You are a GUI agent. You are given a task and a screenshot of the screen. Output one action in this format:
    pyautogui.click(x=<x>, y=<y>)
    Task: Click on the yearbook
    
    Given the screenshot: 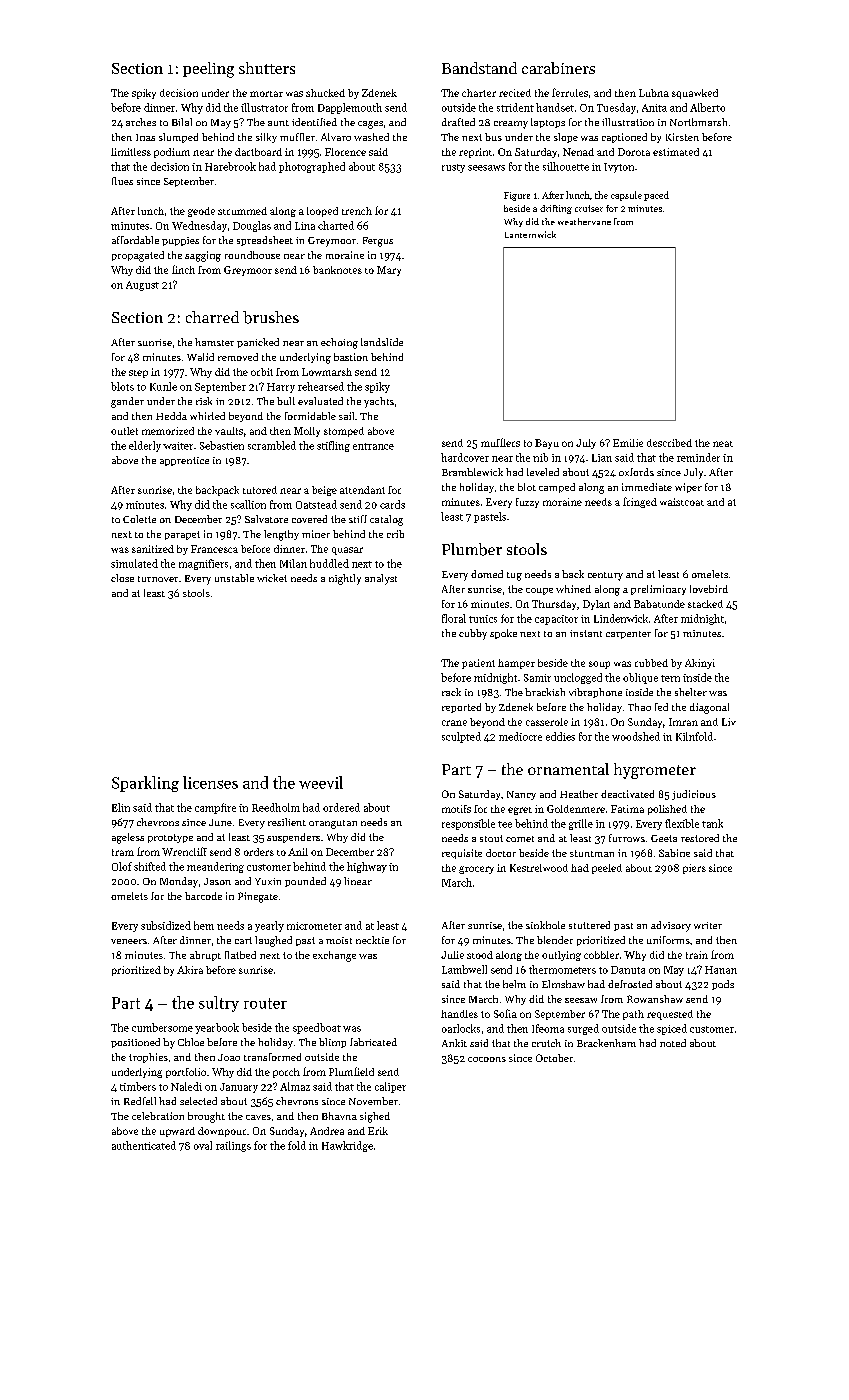 What is the action you would take?
    pyautogui.click(x=217, y=1028)
